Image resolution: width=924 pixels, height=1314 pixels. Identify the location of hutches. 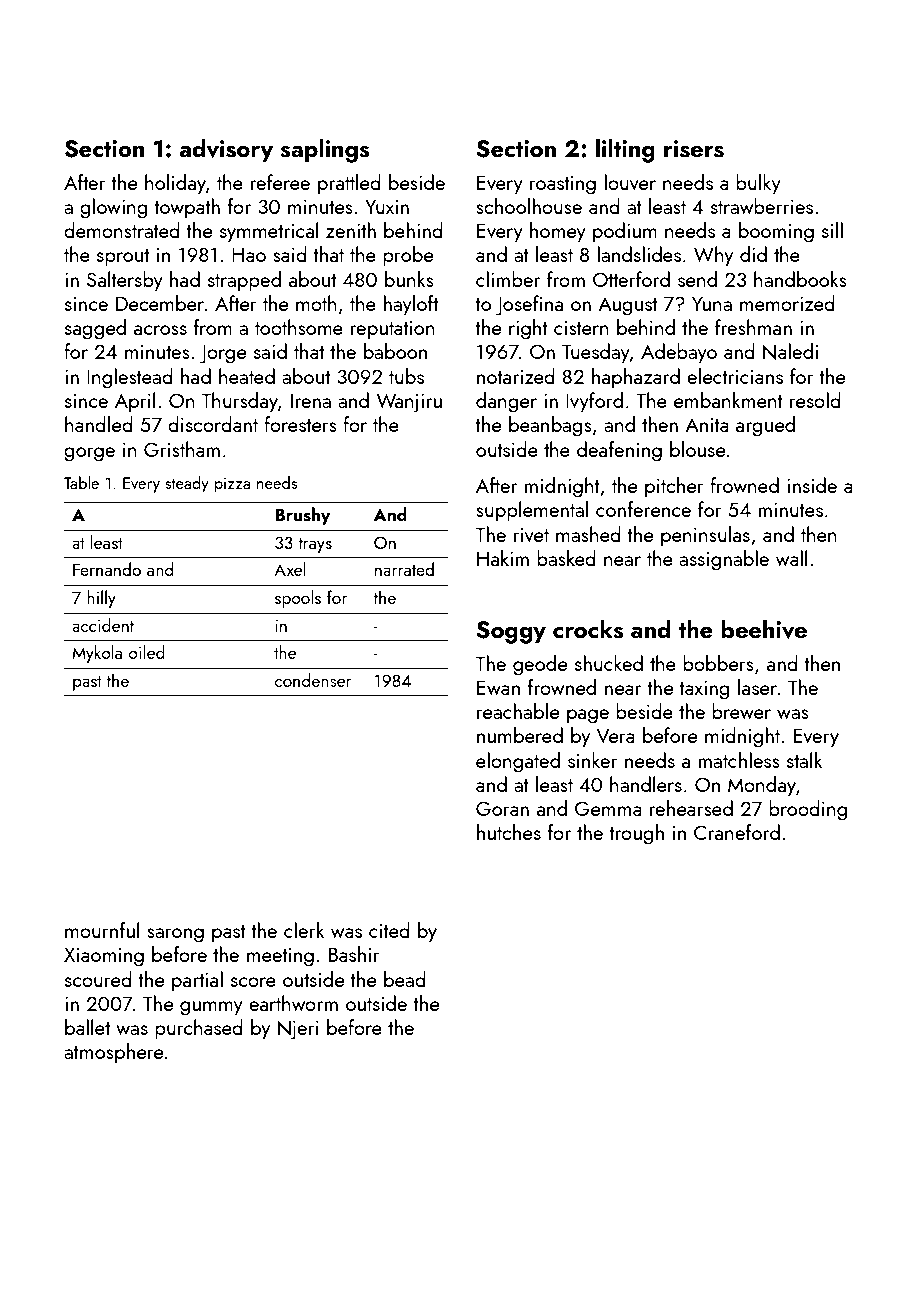
(509, 832).
